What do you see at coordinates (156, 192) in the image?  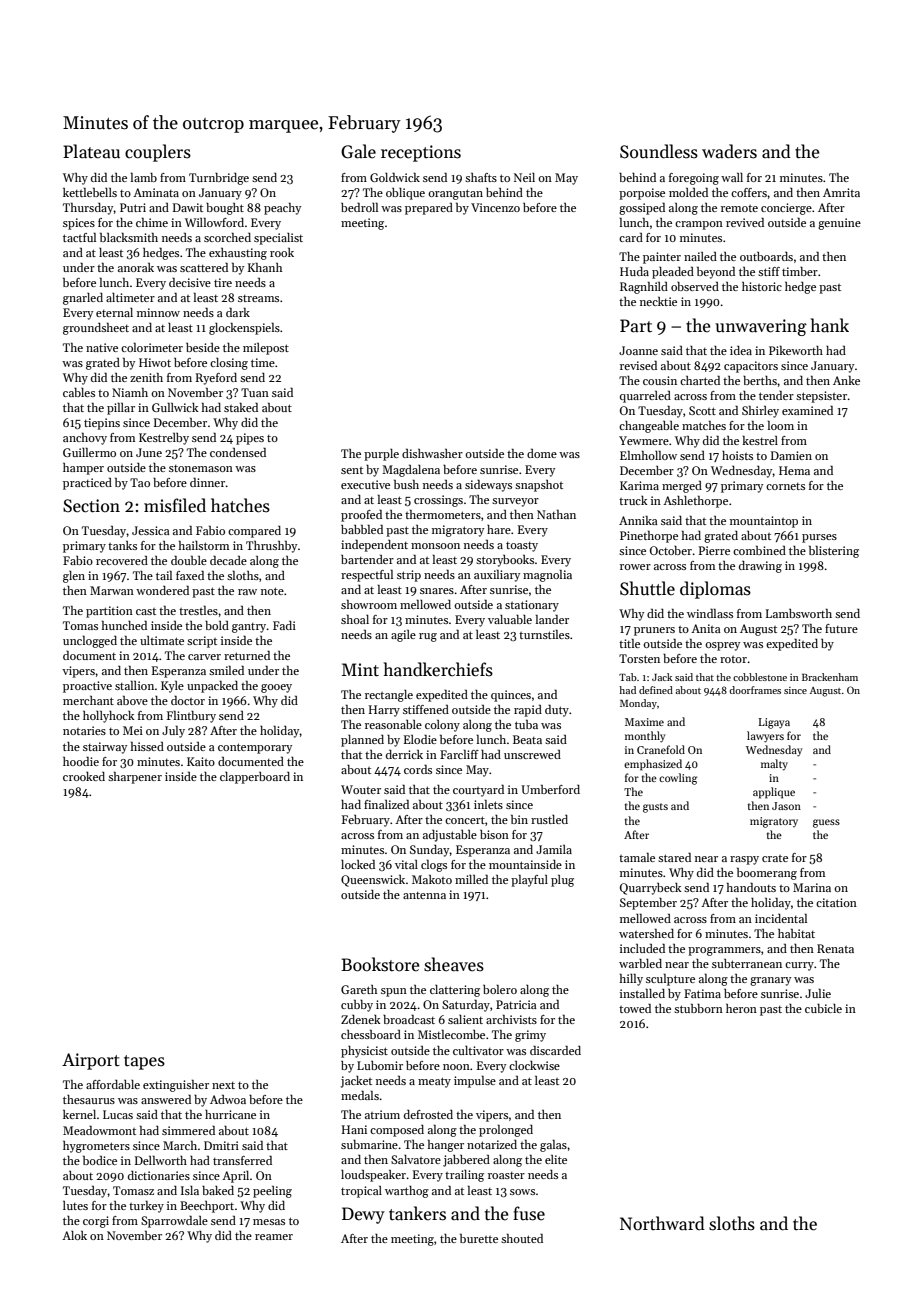 I see `Aminata` at bounding box center [156, 192].
